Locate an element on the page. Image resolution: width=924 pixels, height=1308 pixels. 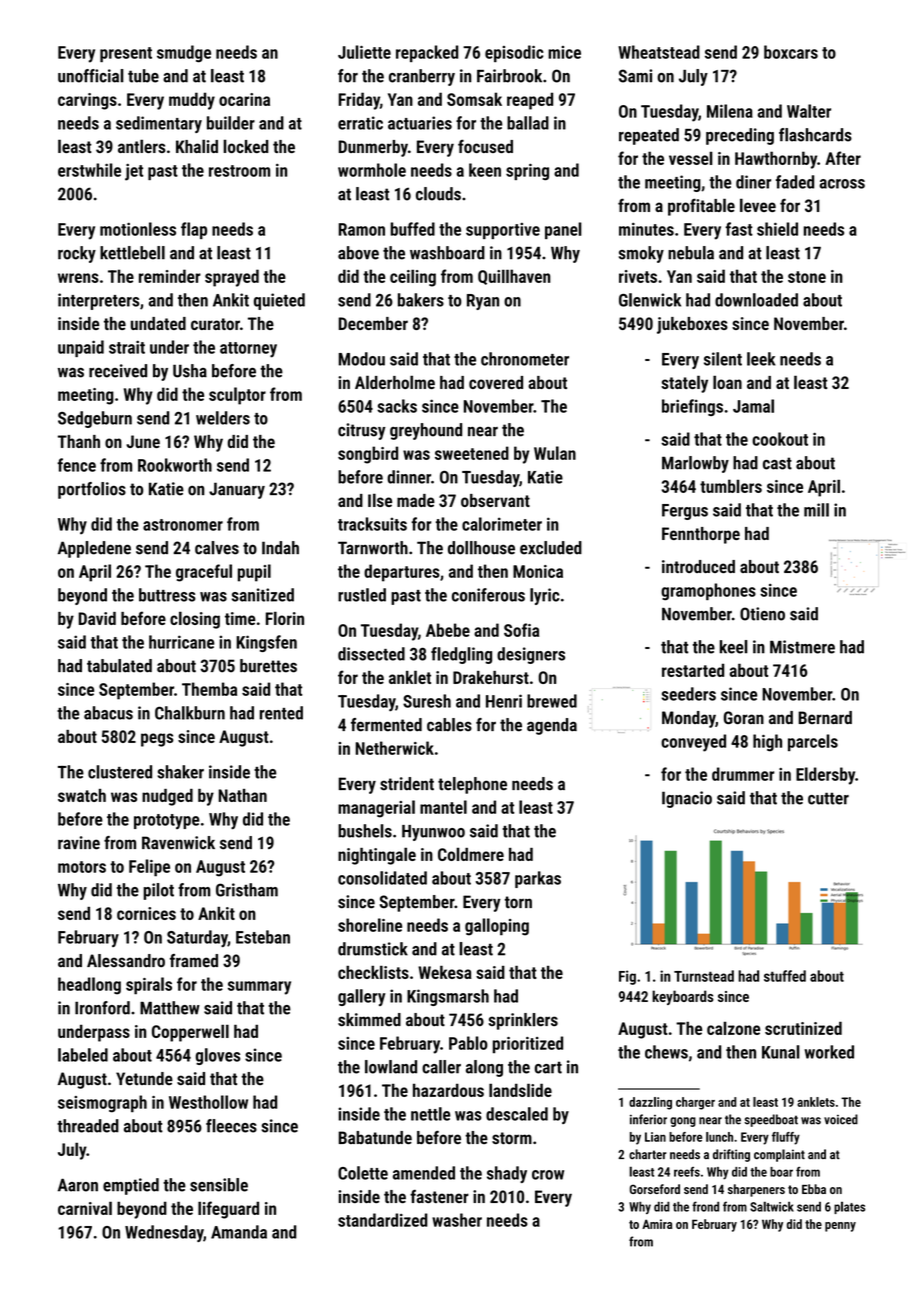
burettes is located at coordinates (268, 666).
